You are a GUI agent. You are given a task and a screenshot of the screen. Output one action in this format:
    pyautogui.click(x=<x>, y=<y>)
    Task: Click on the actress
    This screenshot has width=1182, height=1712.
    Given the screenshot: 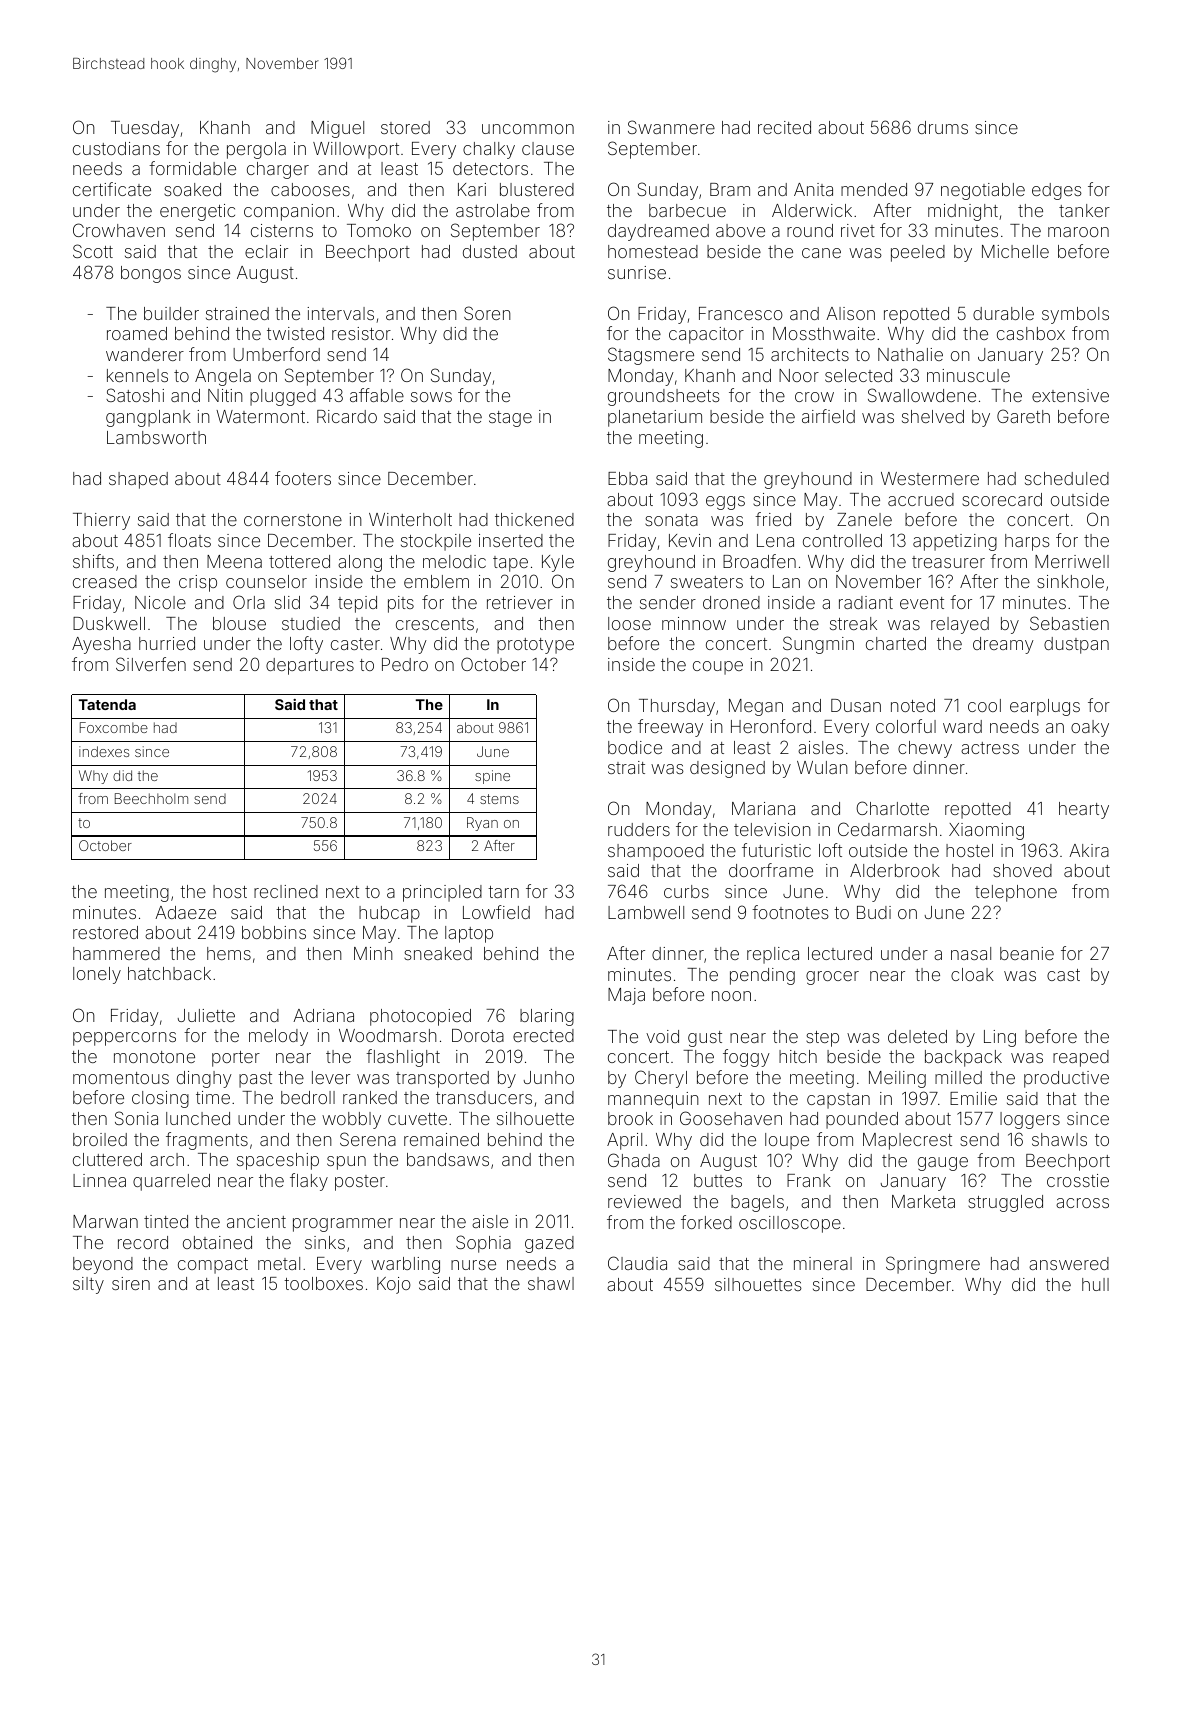 What is the action you would take?
    pyautogui.click(x=990, y=748)
